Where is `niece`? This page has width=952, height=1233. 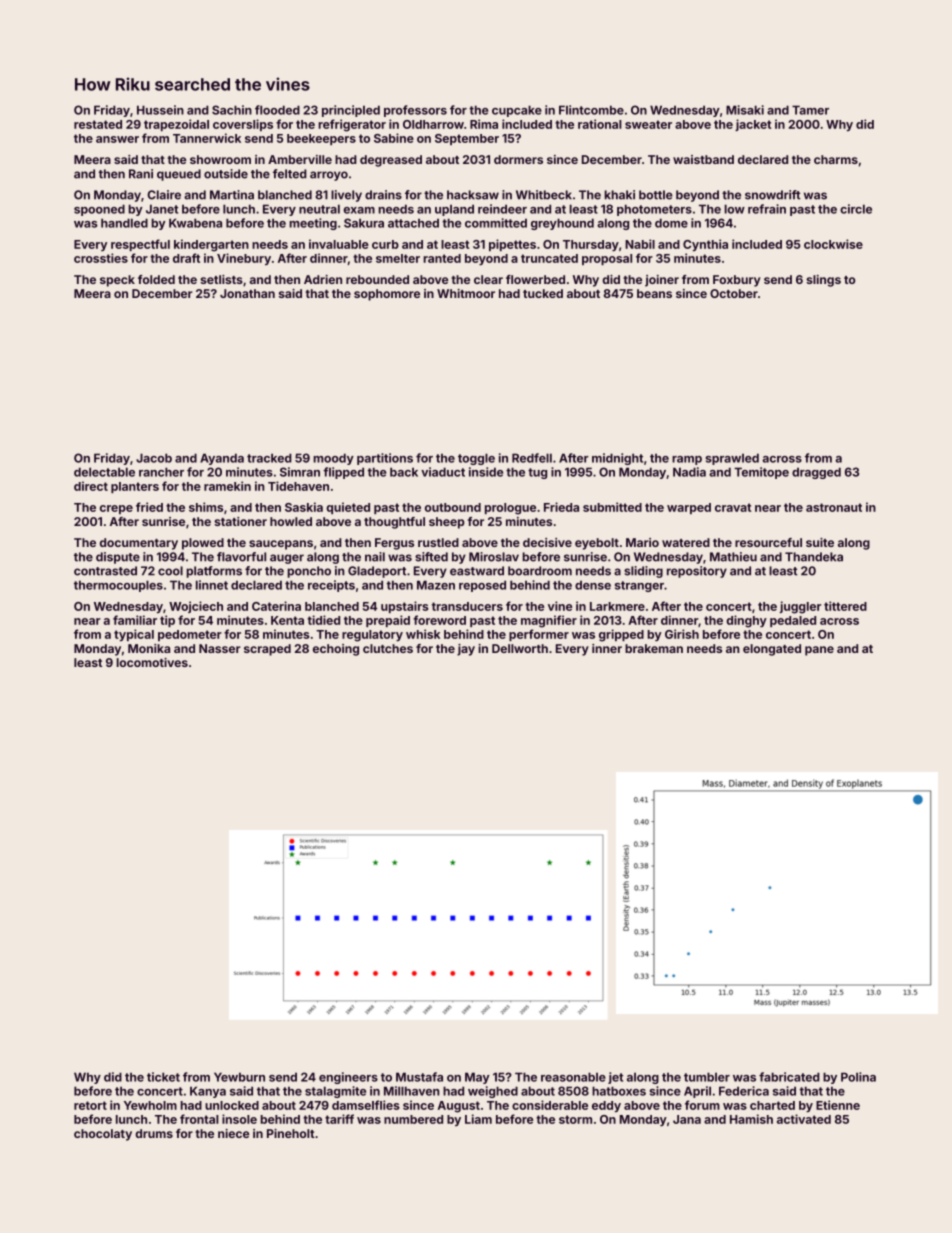 niece is located at coordinates (233, 1133).
